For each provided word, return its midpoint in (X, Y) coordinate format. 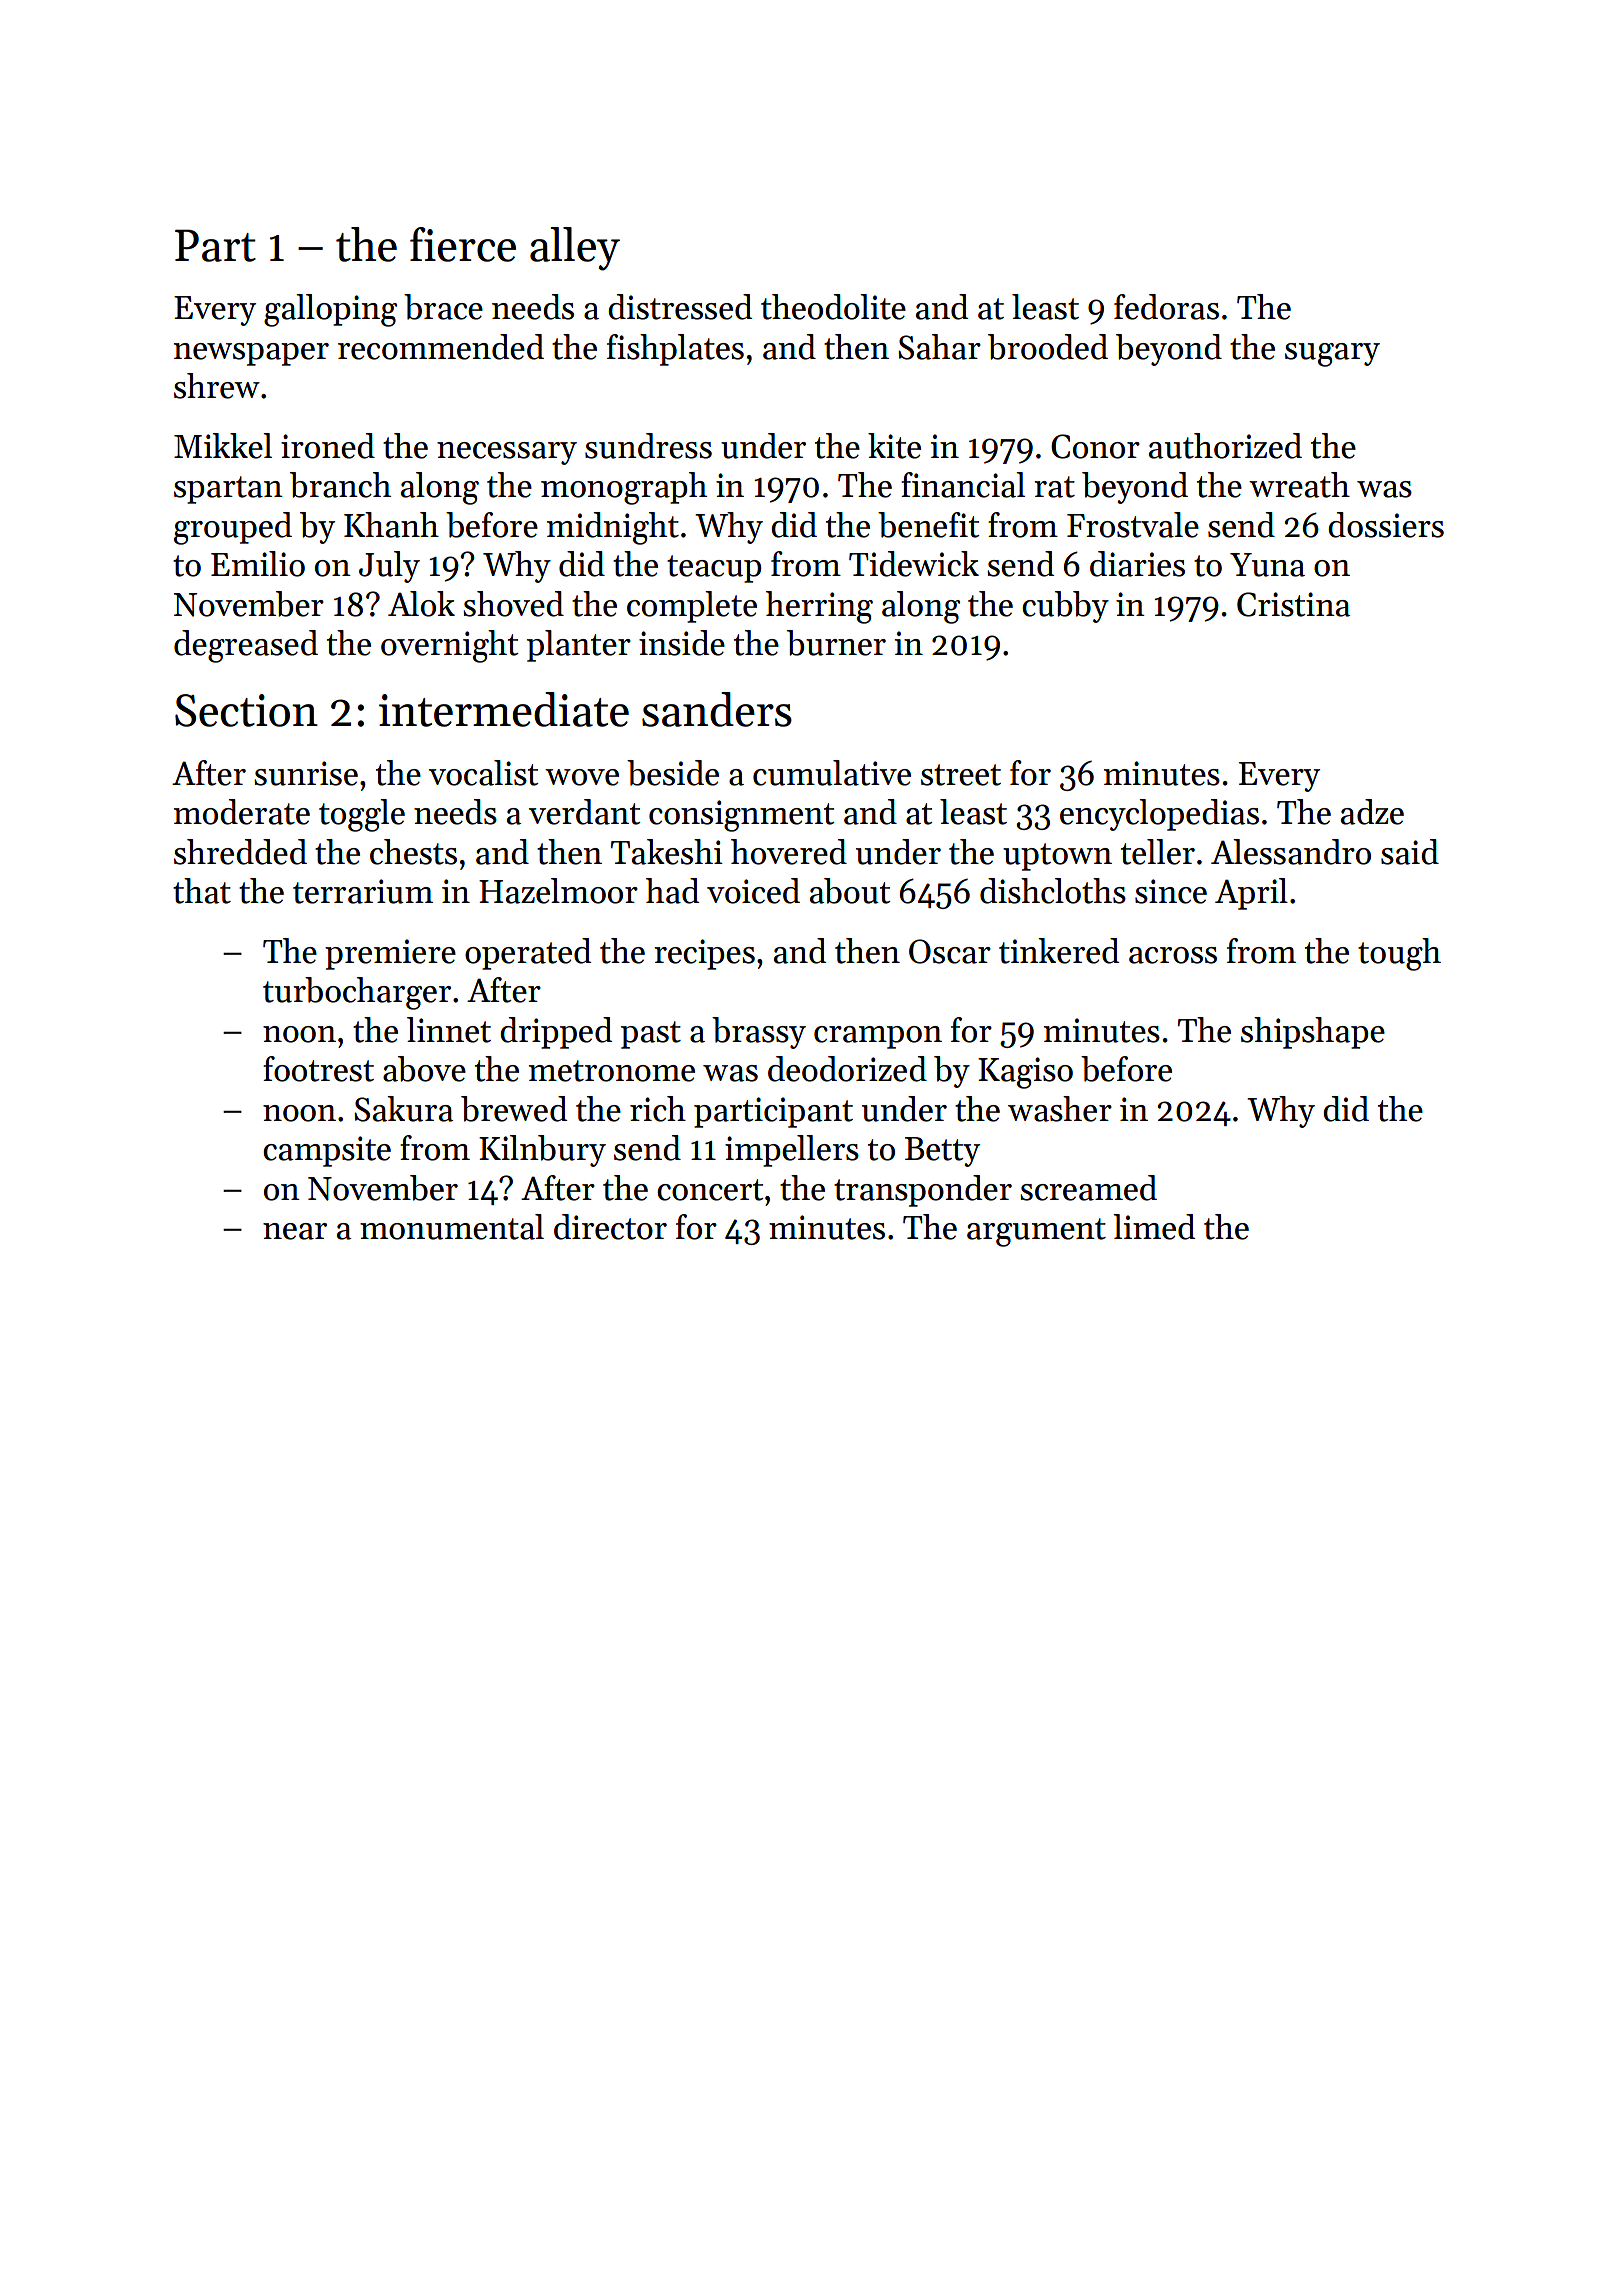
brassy (759, 1033)
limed (1154, 1227)
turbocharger (357, 993)
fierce (463, 244)
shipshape (1313, 1033)
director (610, 1227)
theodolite (833, 307)
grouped (233, 528)
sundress (648, 446)
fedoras (1166, 307)
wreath (1299, 485)
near (295, 1231)
